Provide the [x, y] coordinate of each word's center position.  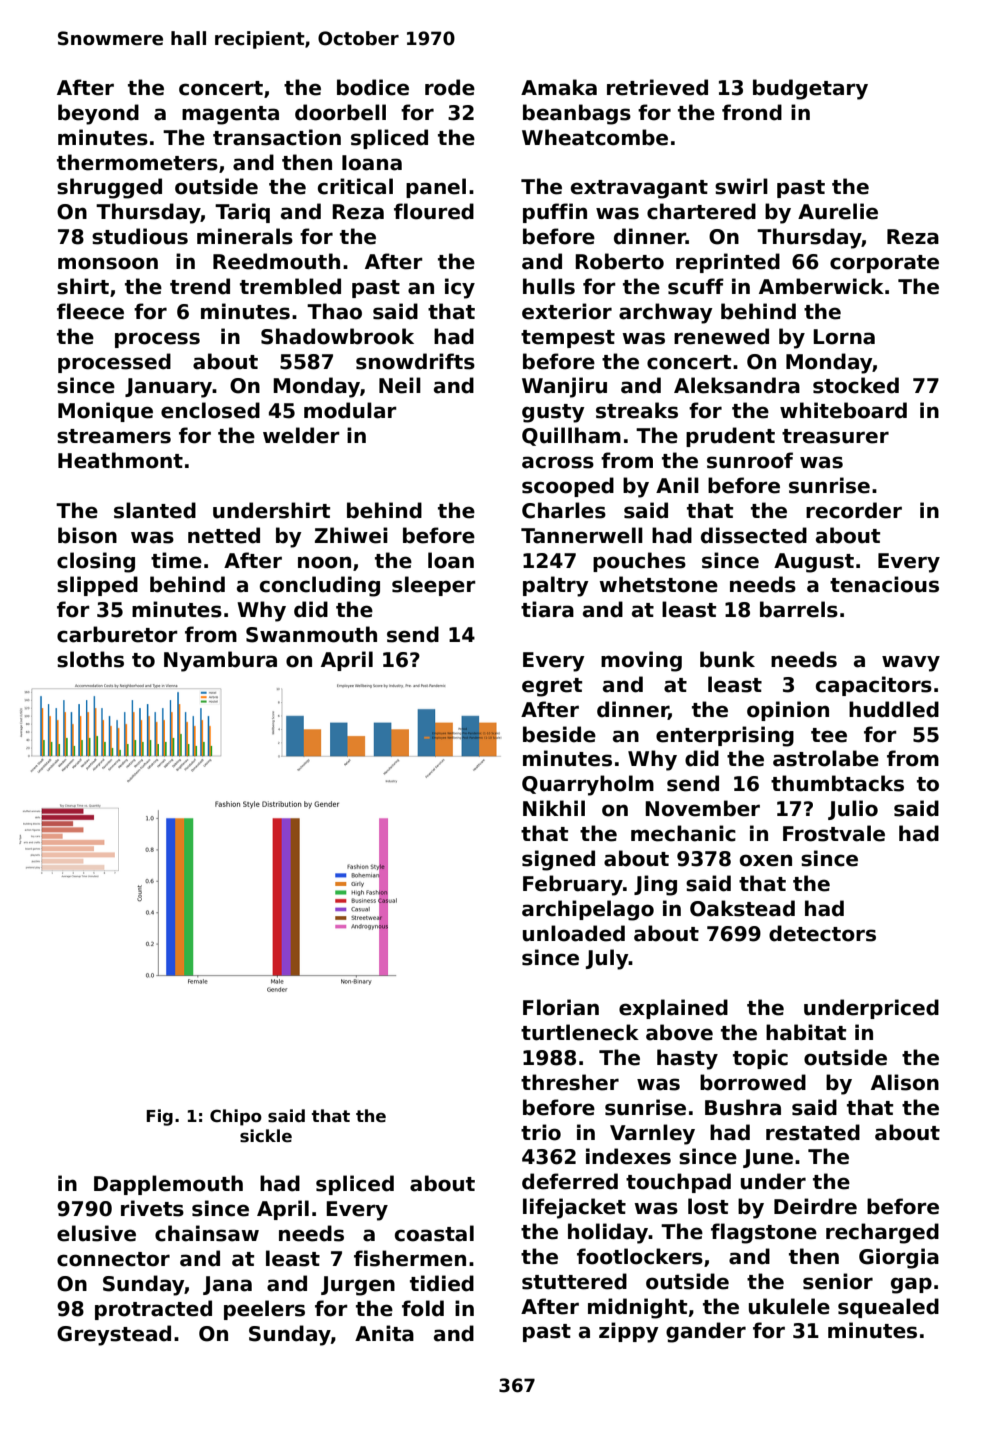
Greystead [114, 1335]
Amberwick [821, 286]
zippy [629, 1332]
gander [706, 1332]
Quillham [571, 436]
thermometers [137, 162]
